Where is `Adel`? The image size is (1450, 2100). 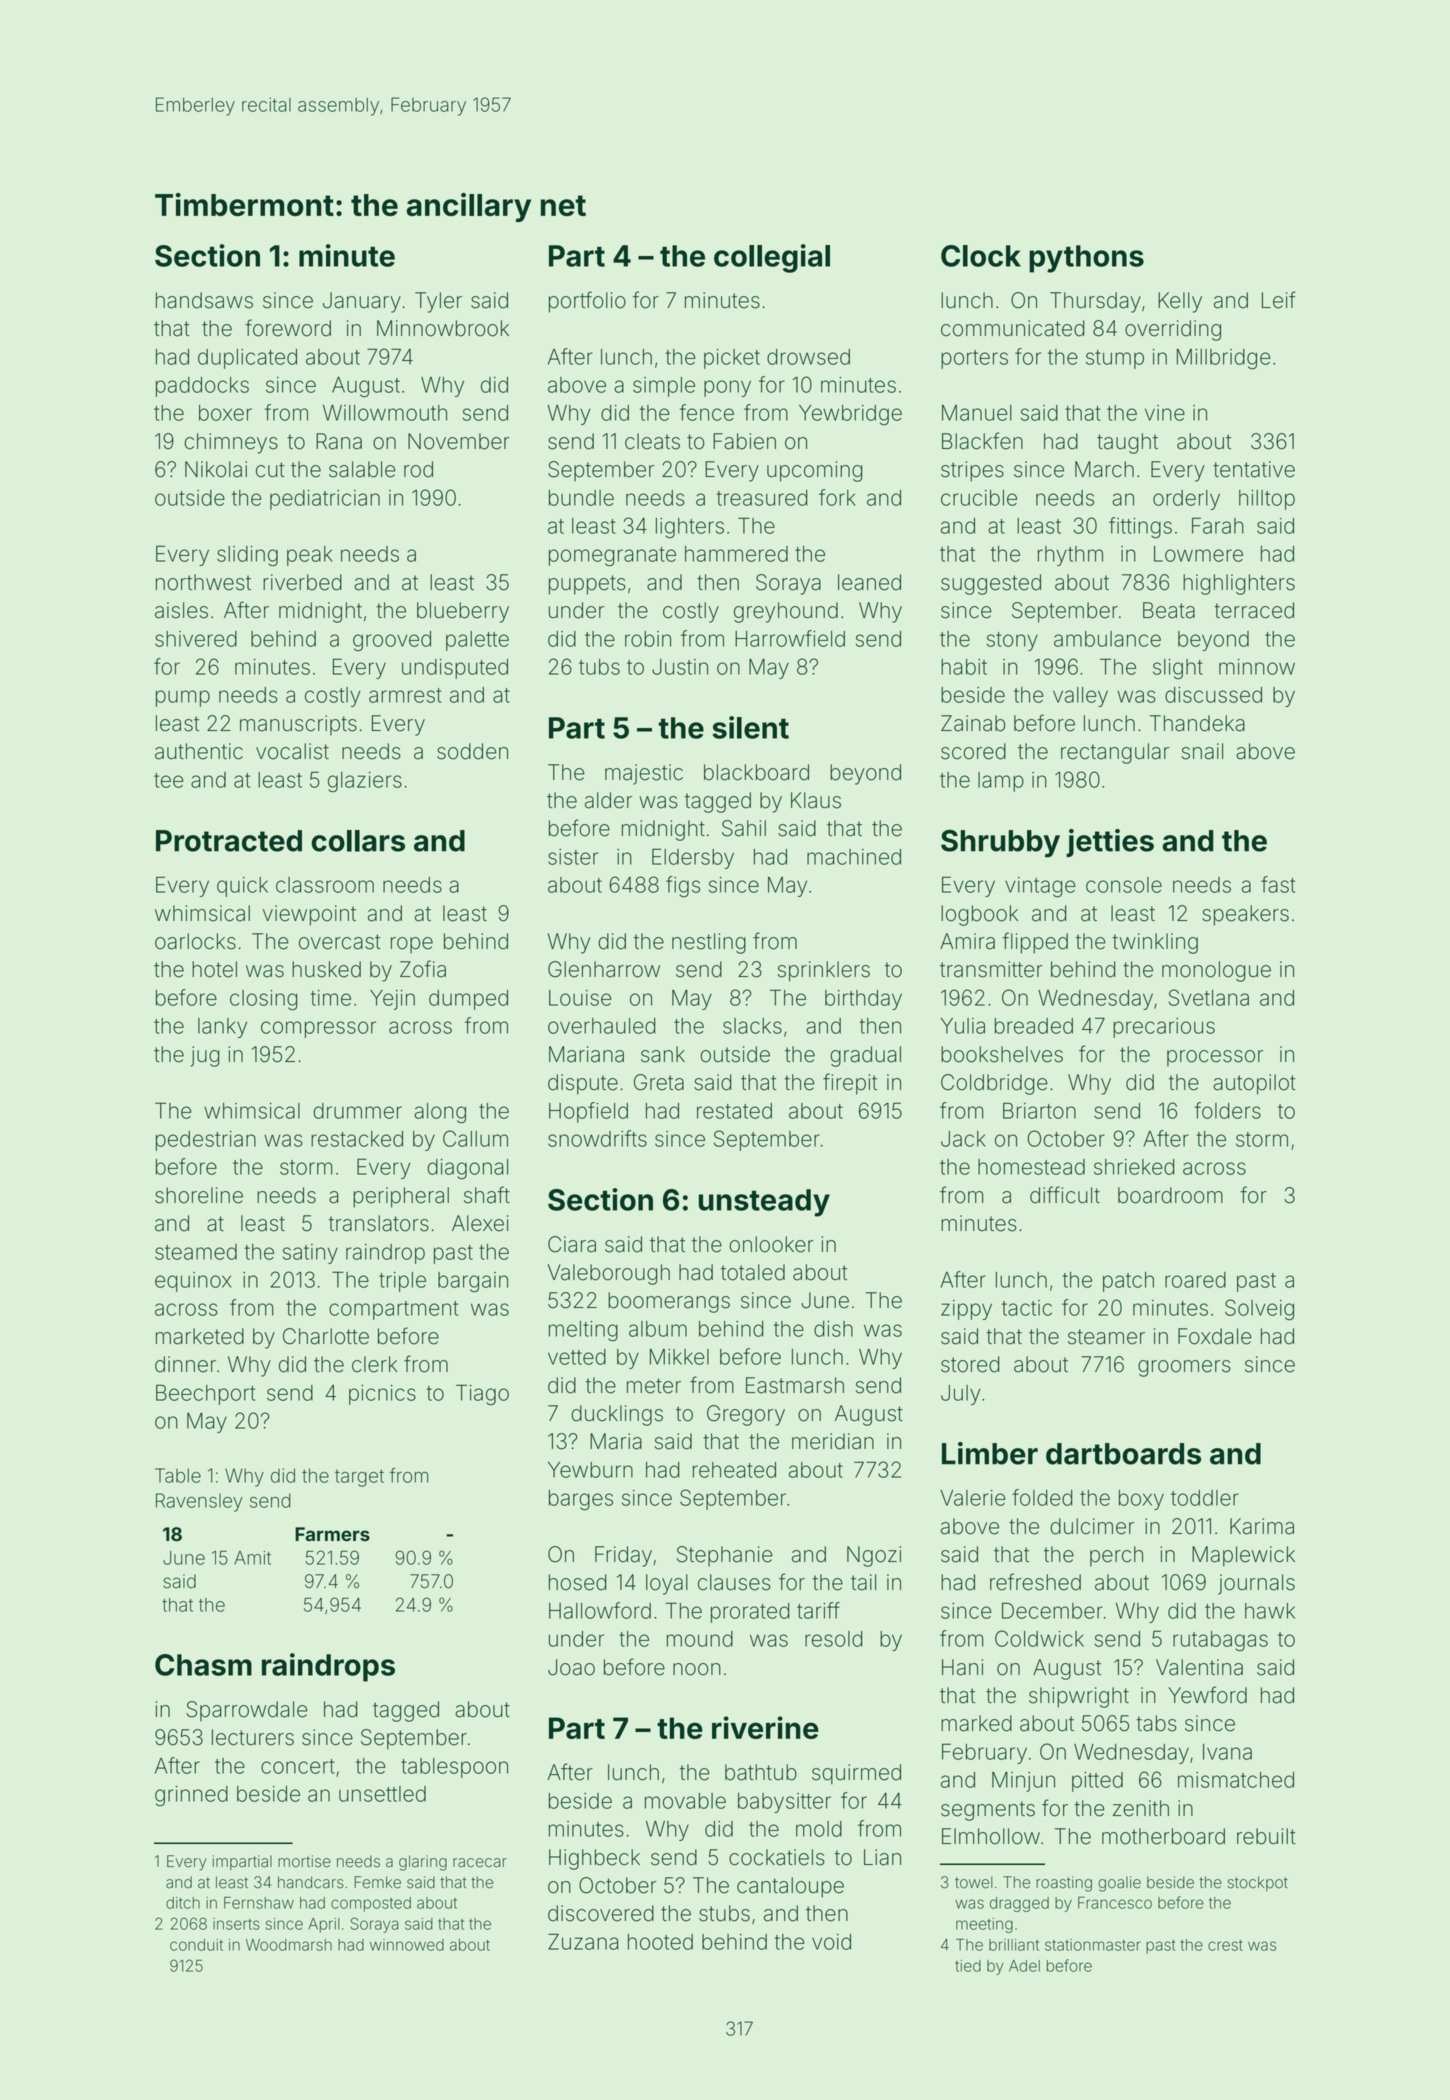
Adel is located at coordinates (1024, 1966).
